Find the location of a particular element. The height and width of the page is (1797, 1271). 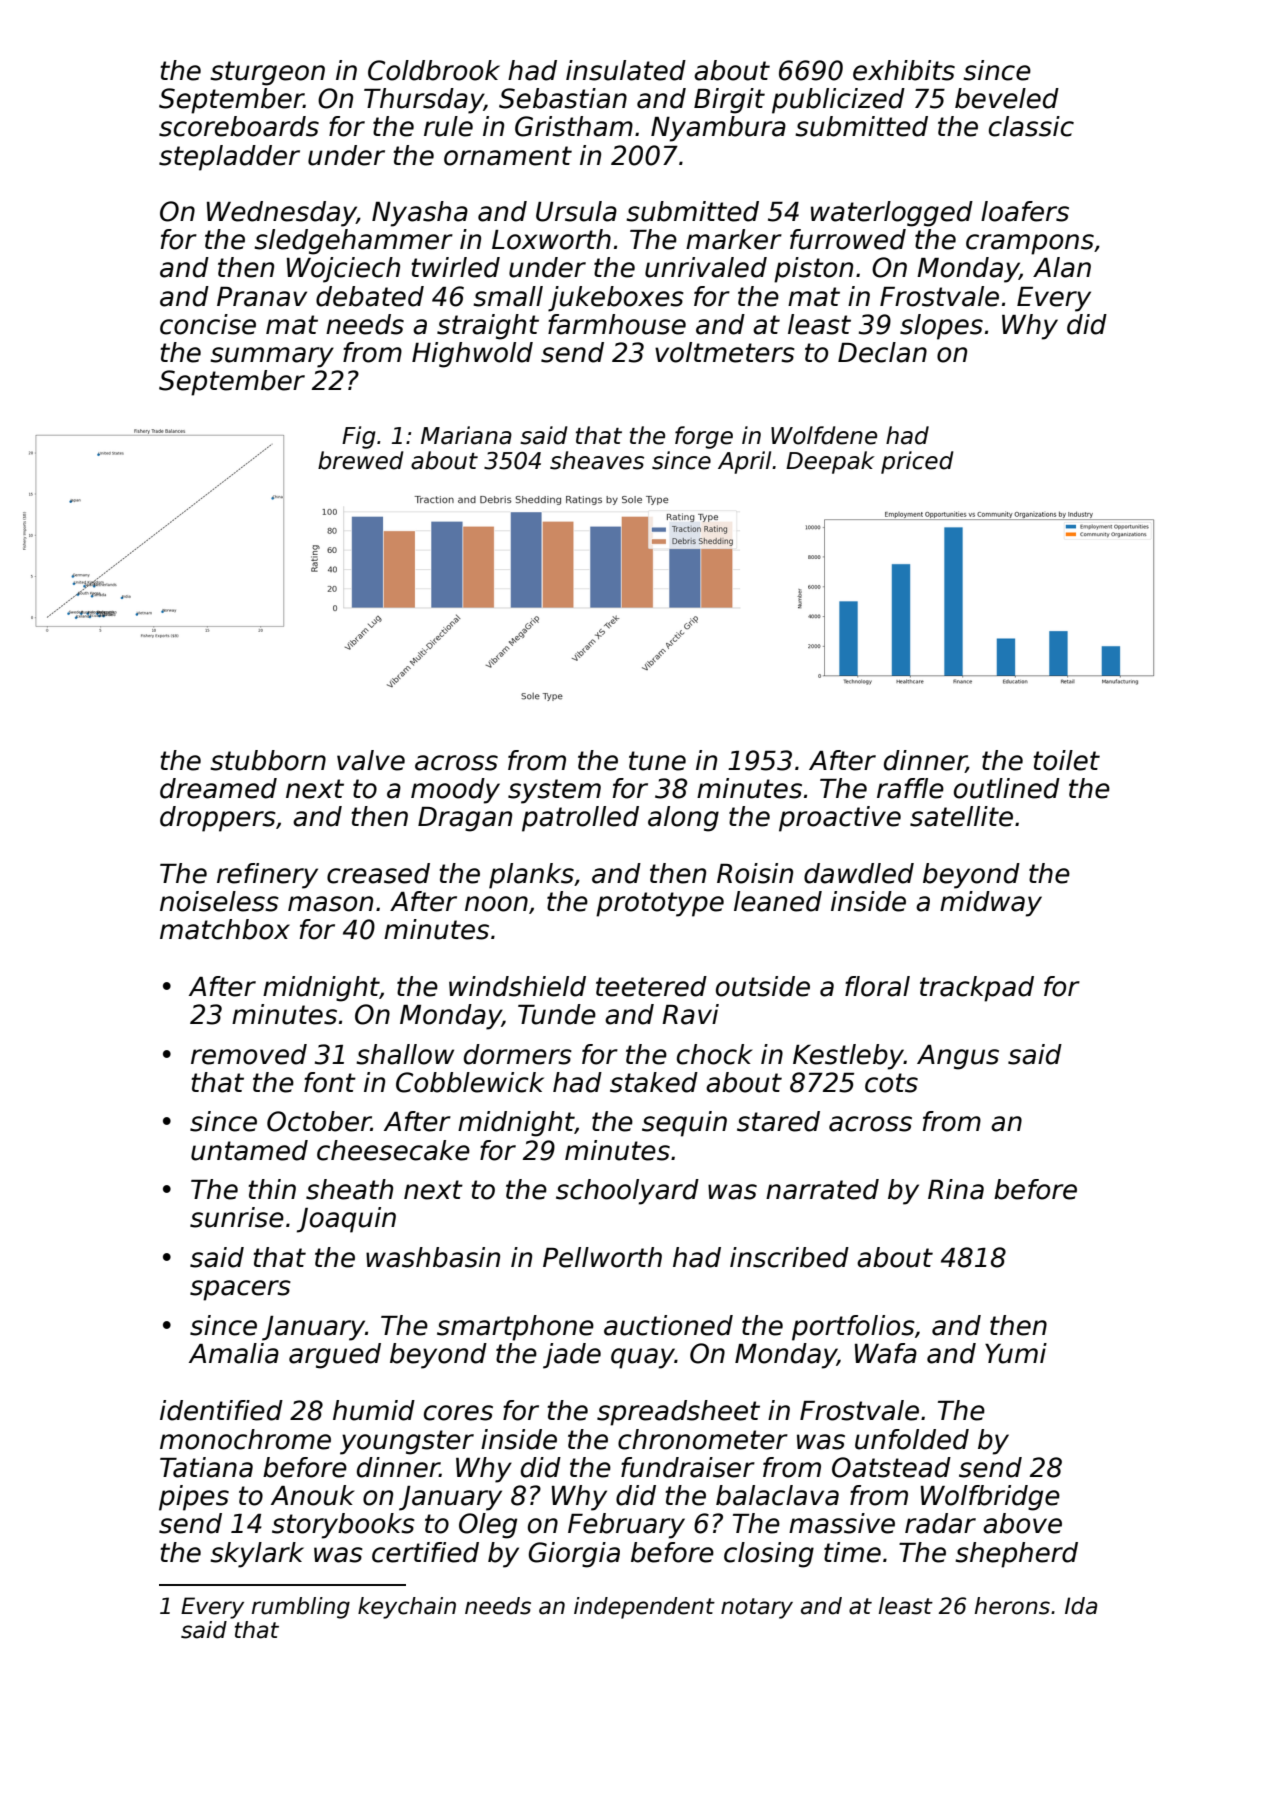

sunrise is located at coordinates (237, 1217).
